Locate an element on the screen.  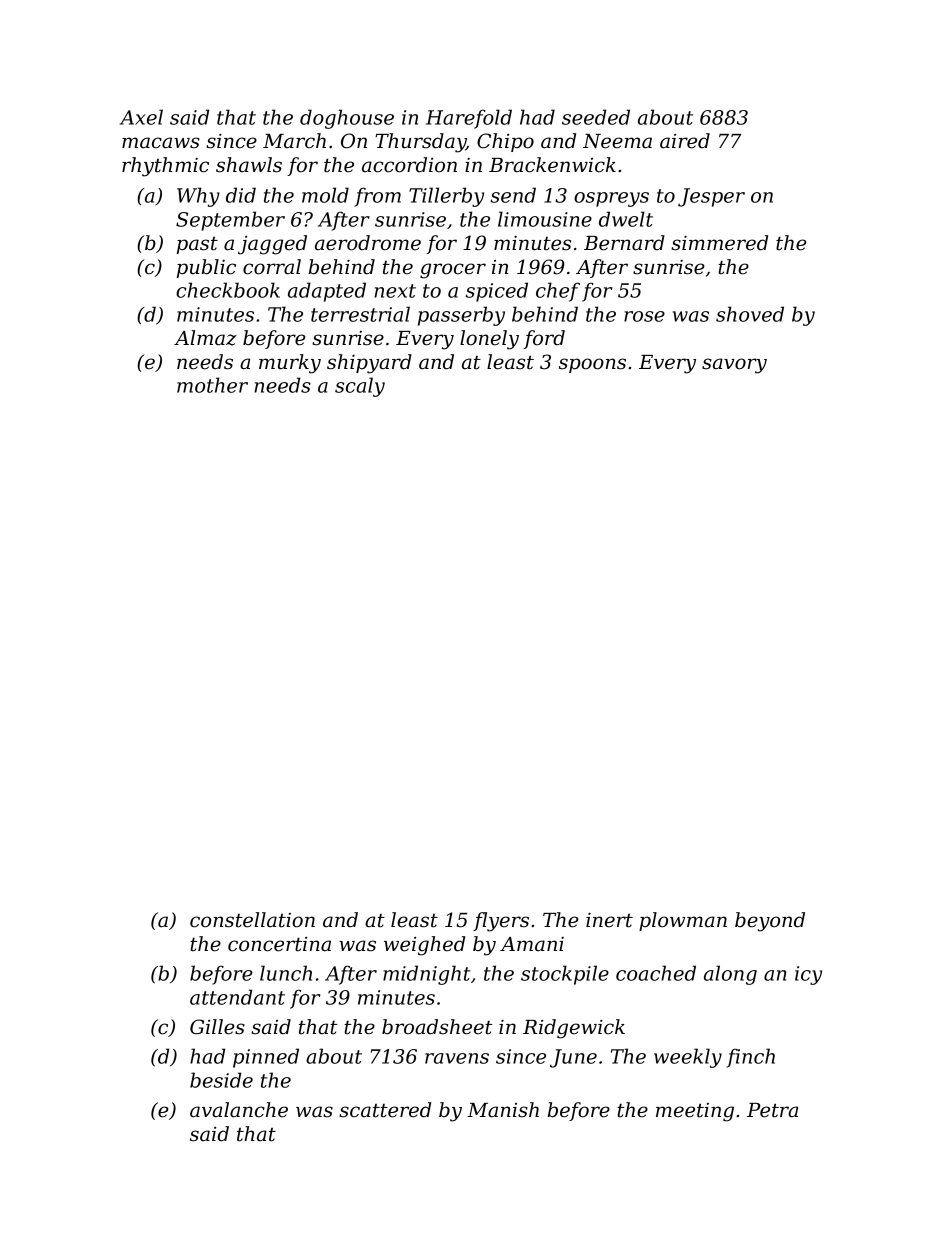
spoons is located at coordinates (592, 365).
